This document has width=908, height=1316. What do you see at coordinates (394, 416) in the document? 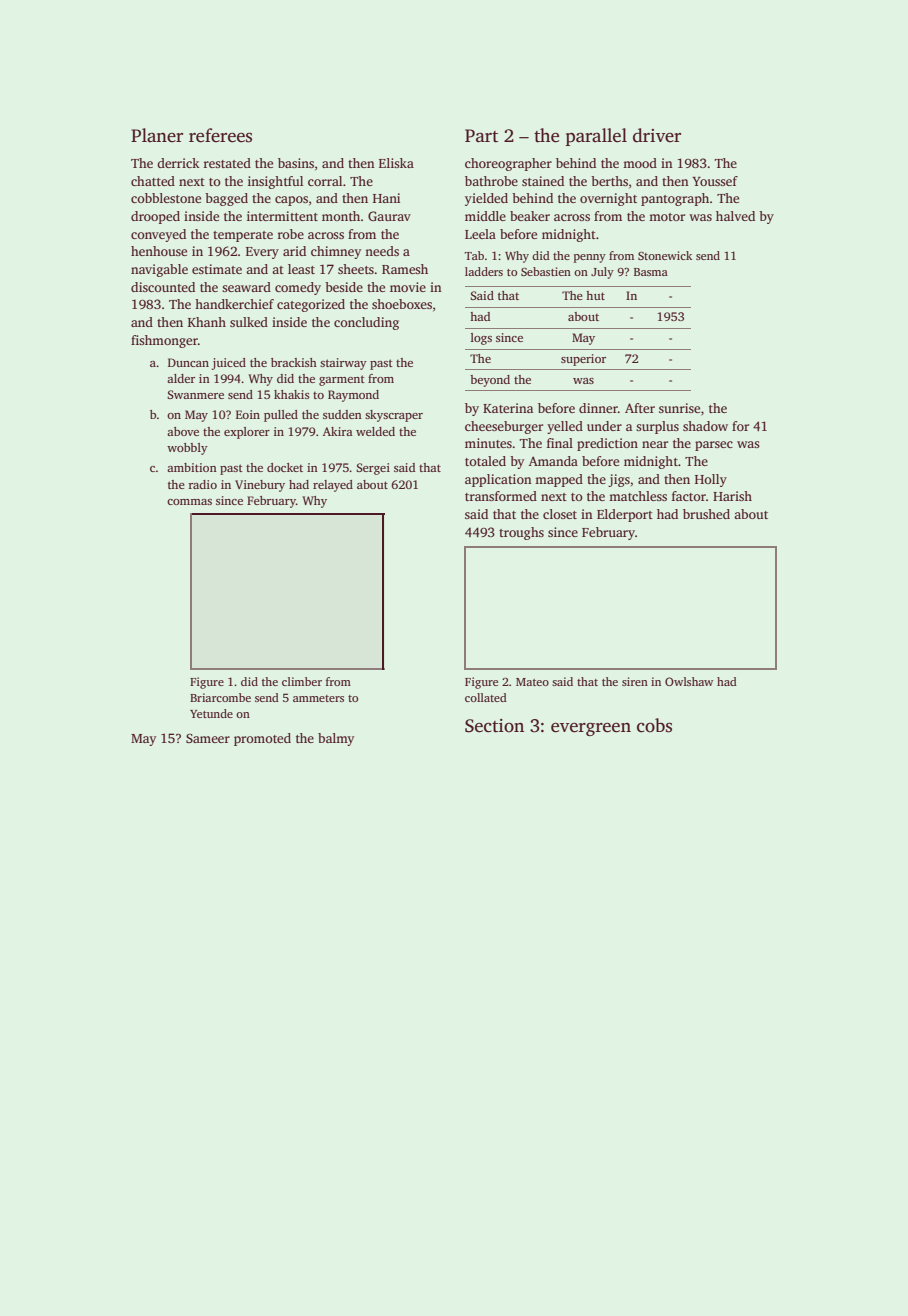
I see `skyscraper` at bounding box center [394, 416].
